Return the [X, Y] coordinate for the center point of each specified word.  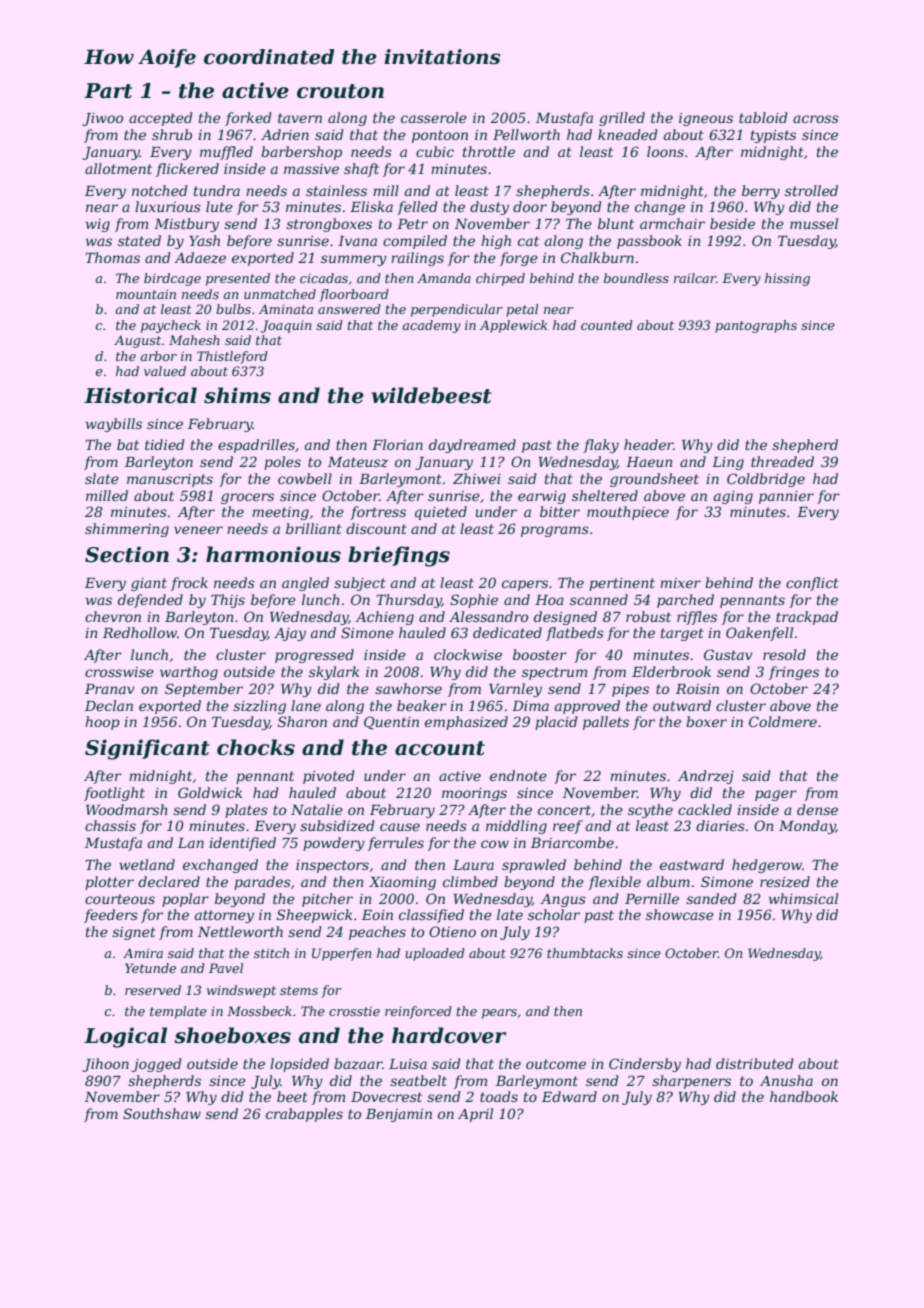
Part [108, 91]
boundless [636, 278]
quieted [441, 513]
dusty [489, 208]
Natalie [317, 809]
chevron [113, 616]
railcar [695, 278]
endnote [518, 775]
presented [238, 279]
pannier [786, 497]
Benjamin [399, 1115]
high [496, 242]
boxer [706, 721]
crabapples [304, 1115]
